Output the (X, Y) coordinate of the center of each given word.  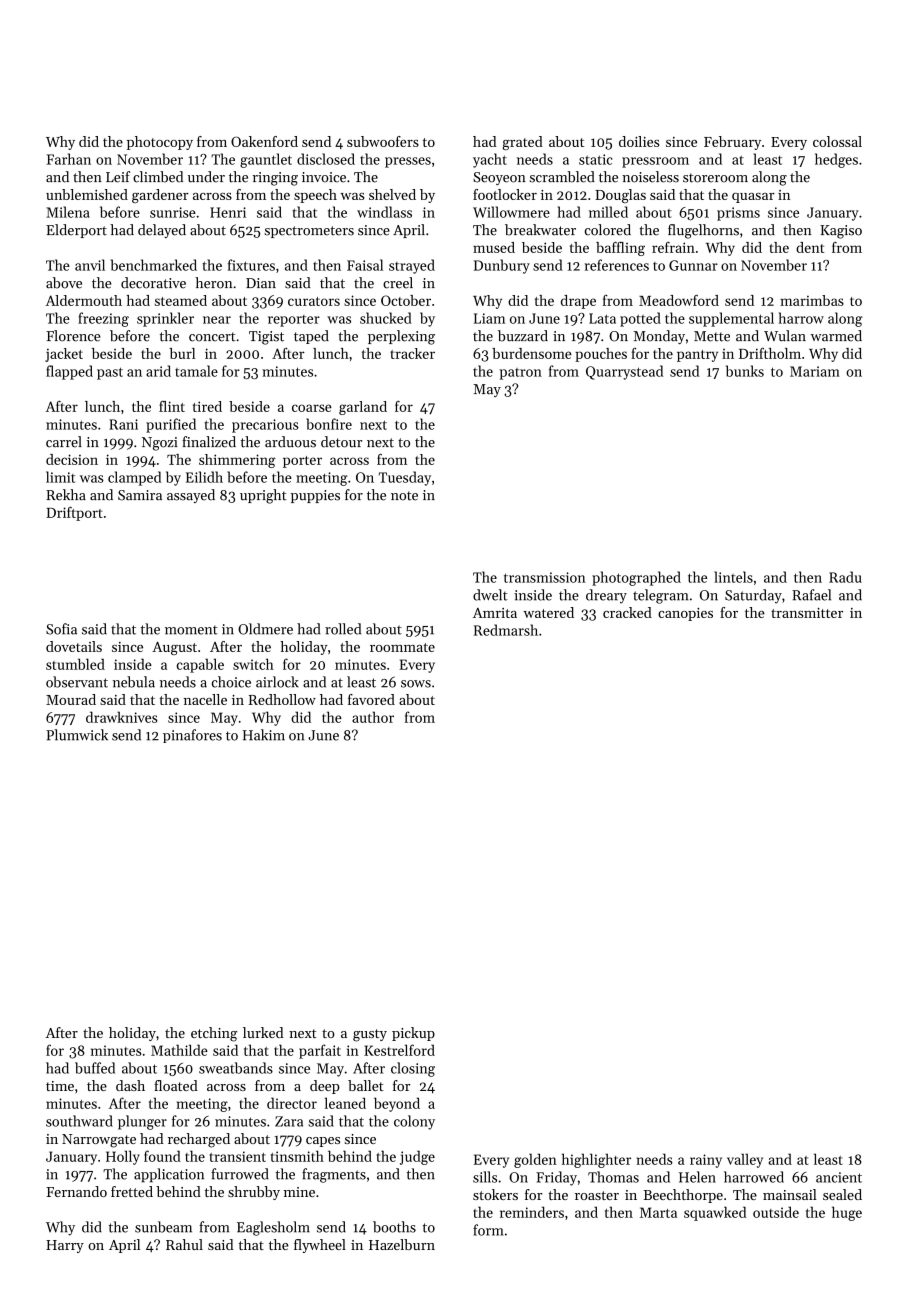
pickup (413, 1034)
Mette (712, 336)
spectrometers (309, 232)
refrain (673, 247)
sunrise (173, 212)
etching (214, 1034)
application (169, 1175)
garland (363, 408)
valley (745, 1160)
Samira (140, 495)
